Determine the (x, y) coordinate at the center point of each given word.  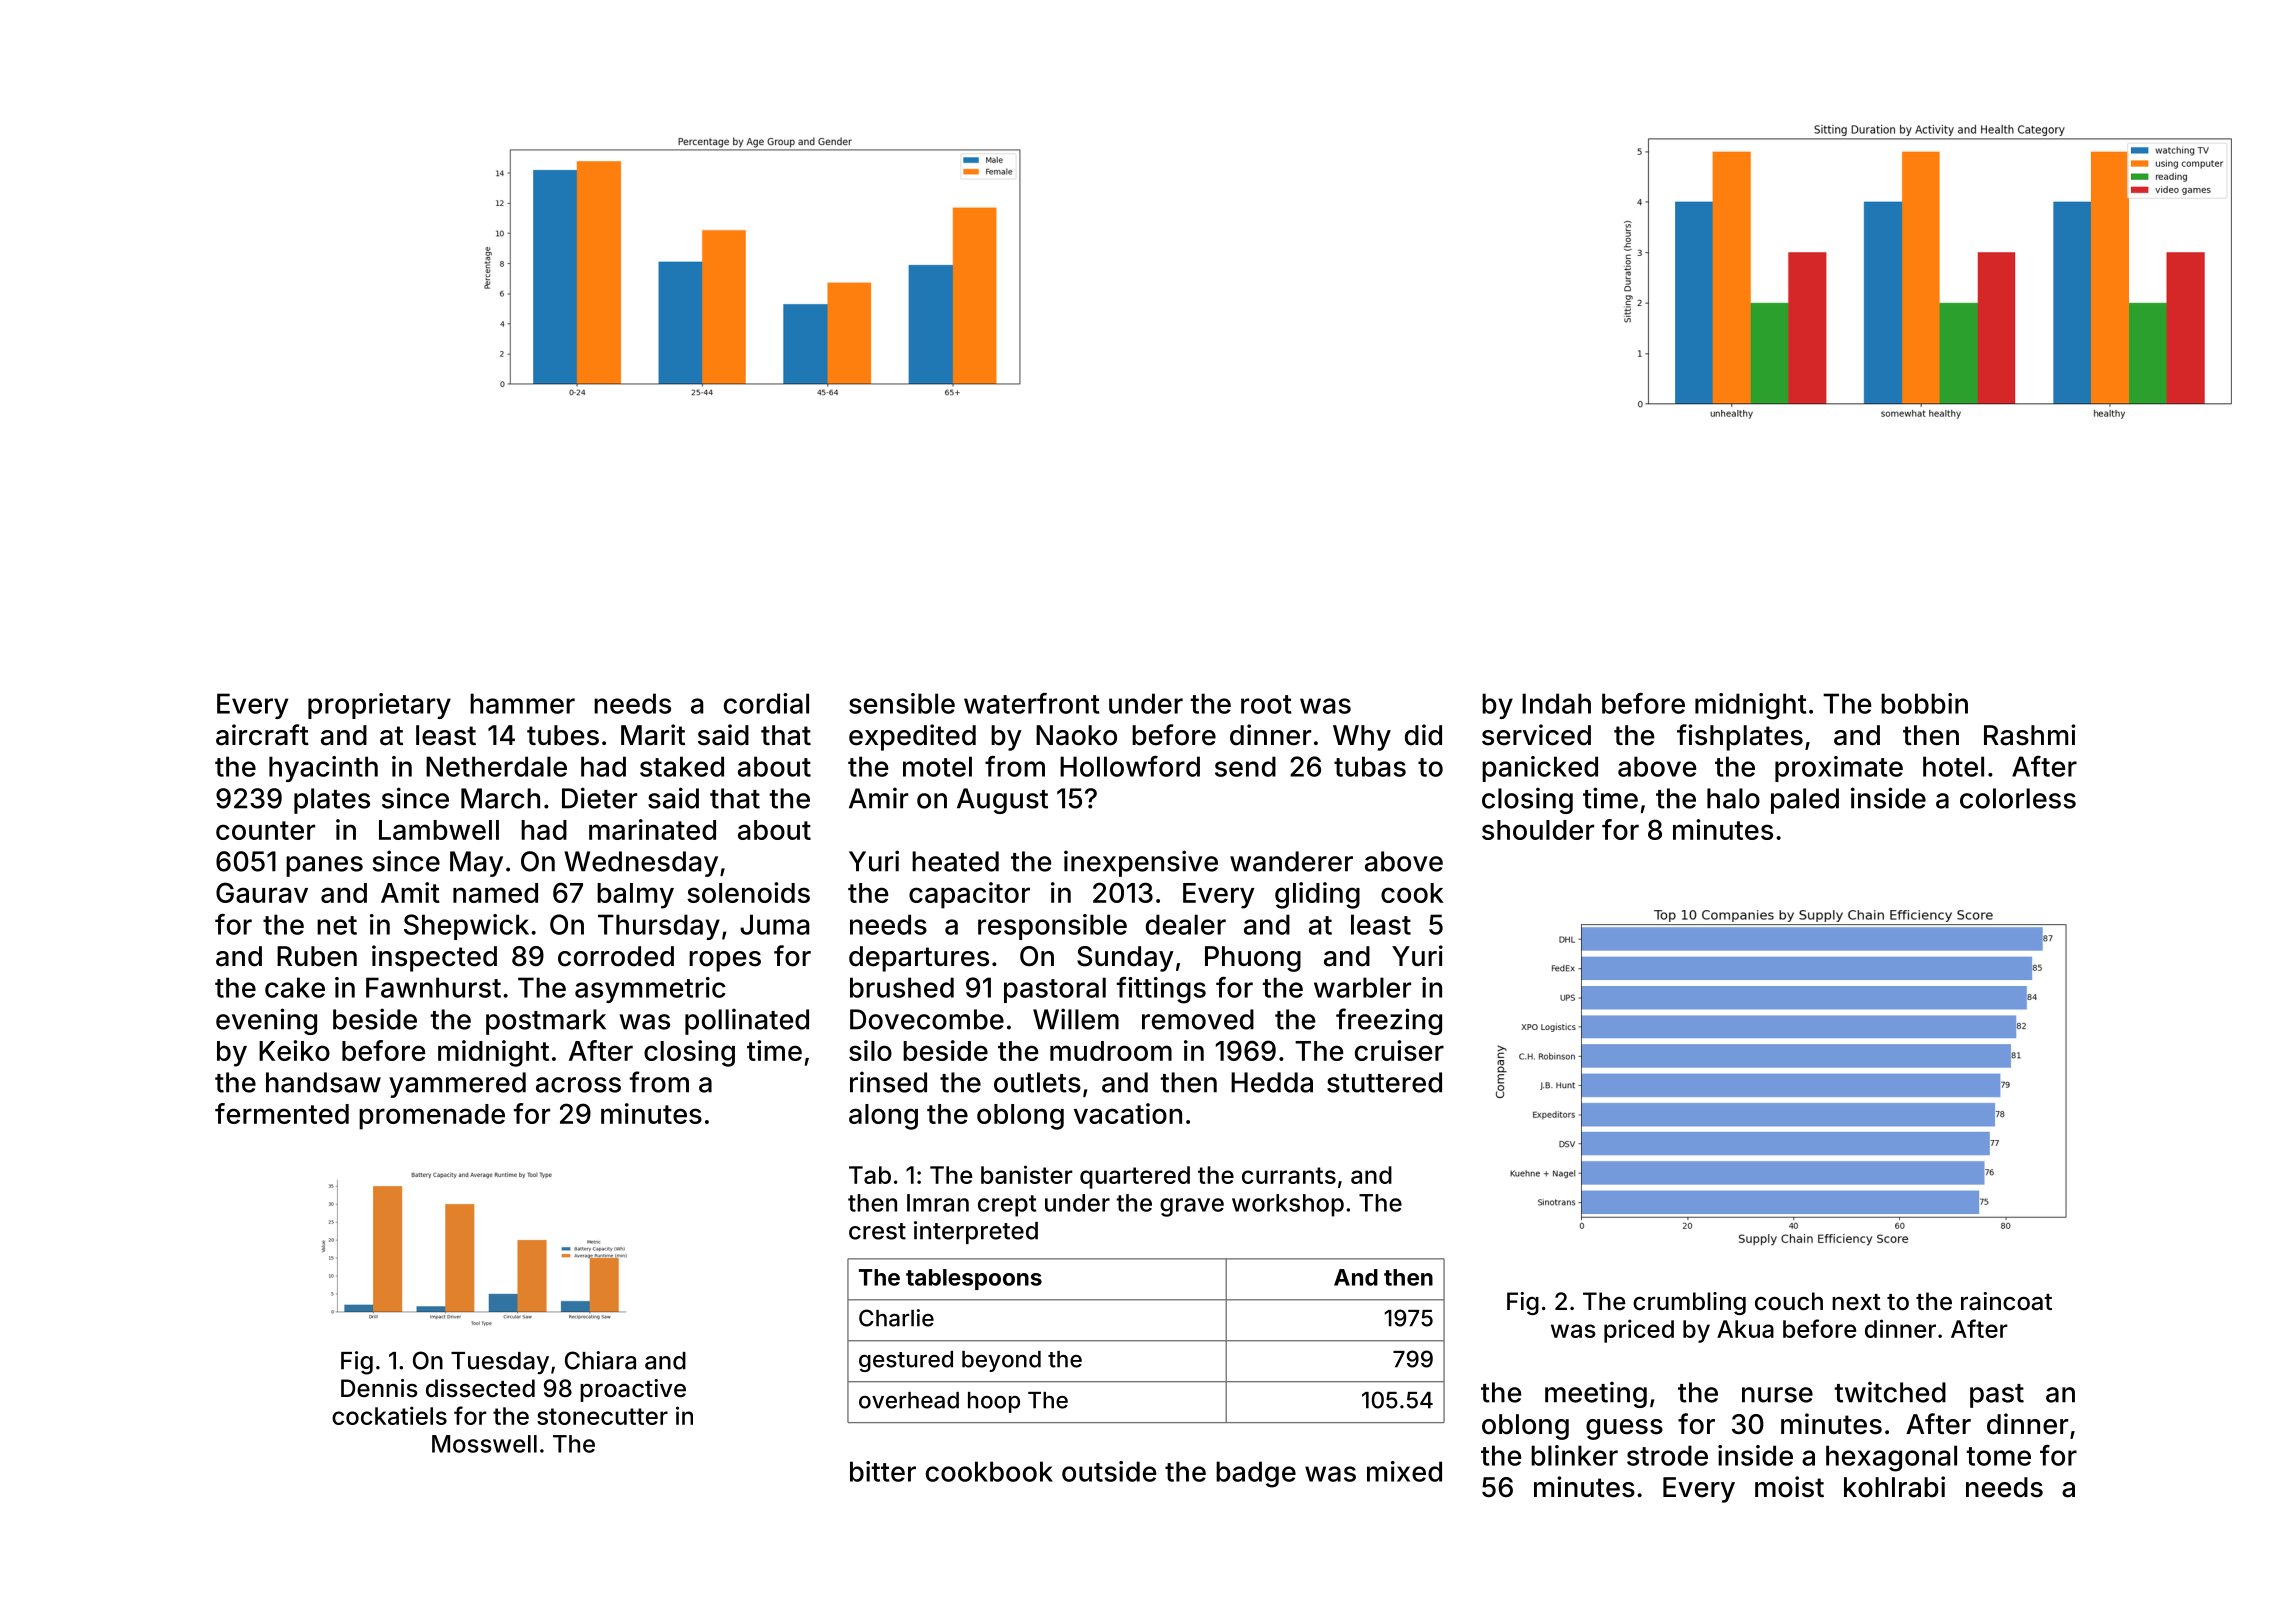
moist (1789, 1487)
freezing (1389, 1021)
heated (955, 861)
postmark (546, 1022)
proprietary (379, 706)
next (1856, 1302)
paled (1805, 801)
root (1266, 704)
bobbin (1924, 703)
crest (877, 1231)
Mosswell (484, 1444)
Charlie (896, 1318)
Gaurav (262, 892)
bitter (883, 1471)
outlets (1037, 1082)
